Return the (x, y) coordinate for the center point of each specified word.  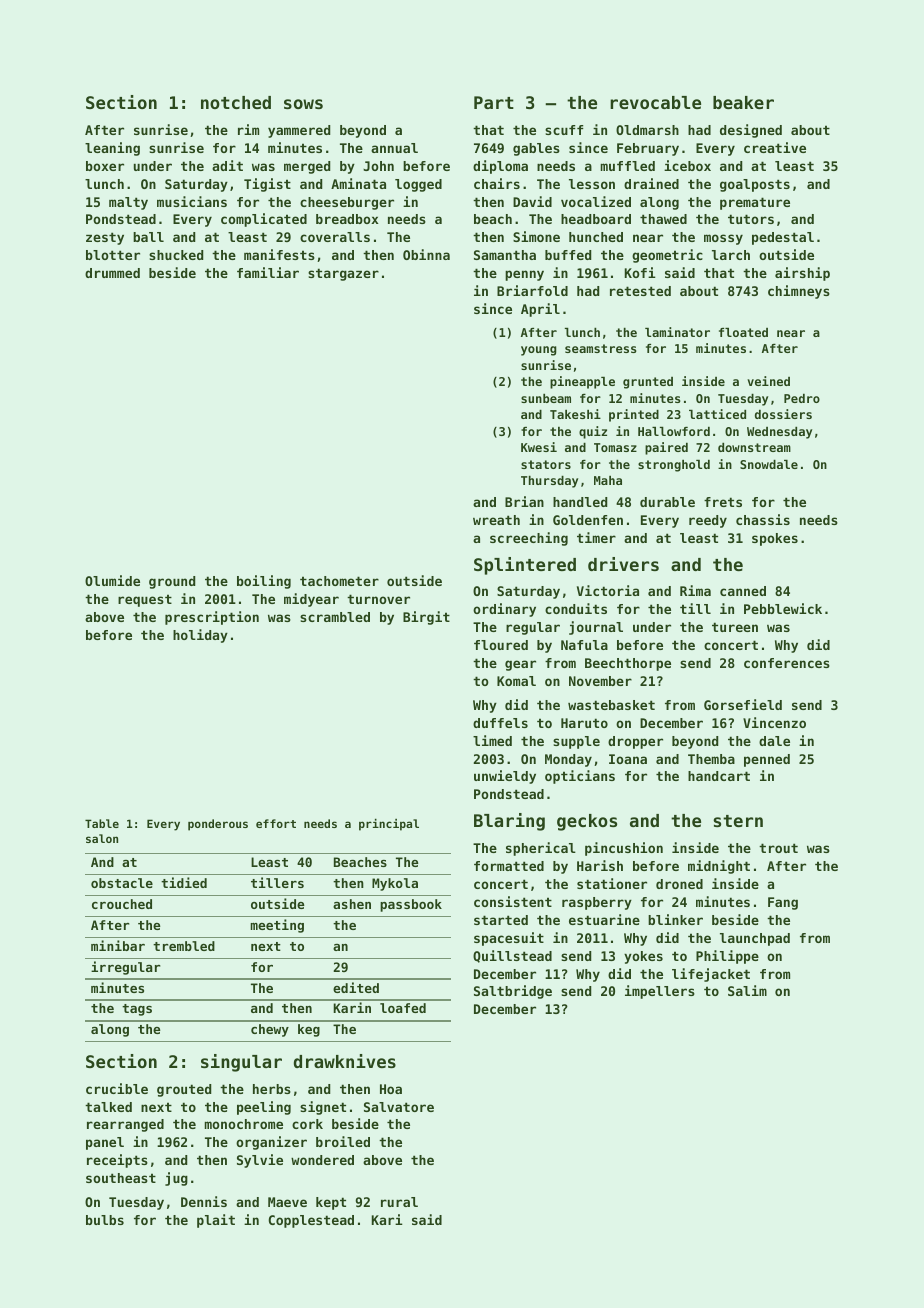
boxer (105, 166)
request (145, 600)
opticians (580, 777)
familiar (268, 272)
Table (102, 823)
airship (802, 274)
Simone (536, 236)
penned (767, 760)
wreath (496, 520)
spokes (775, 539)
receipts (117, 1161)
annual (394, 148)
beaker (743, 102)
